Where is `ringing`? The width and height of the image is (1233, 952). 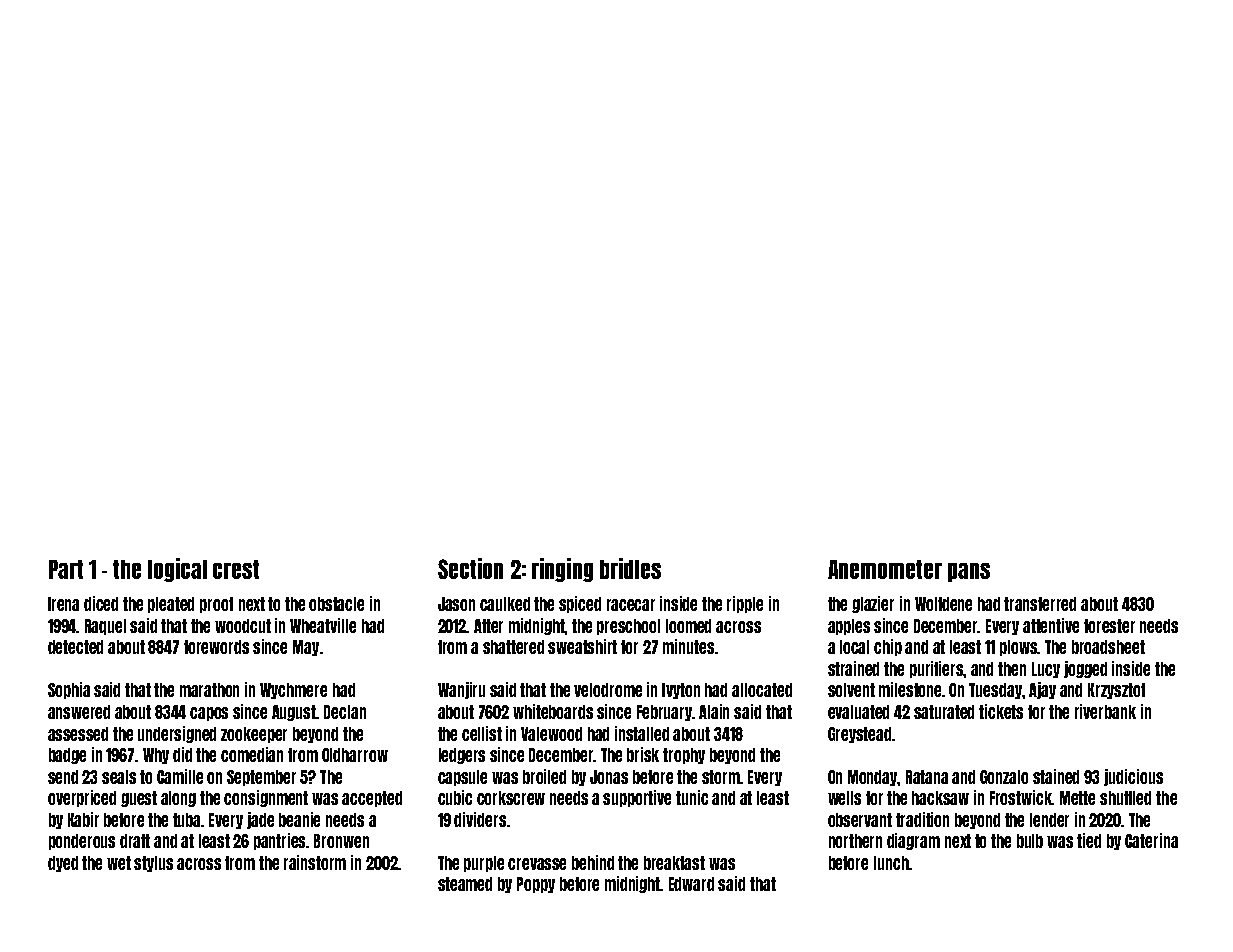 ringing is located at coordinates (562, 570).
